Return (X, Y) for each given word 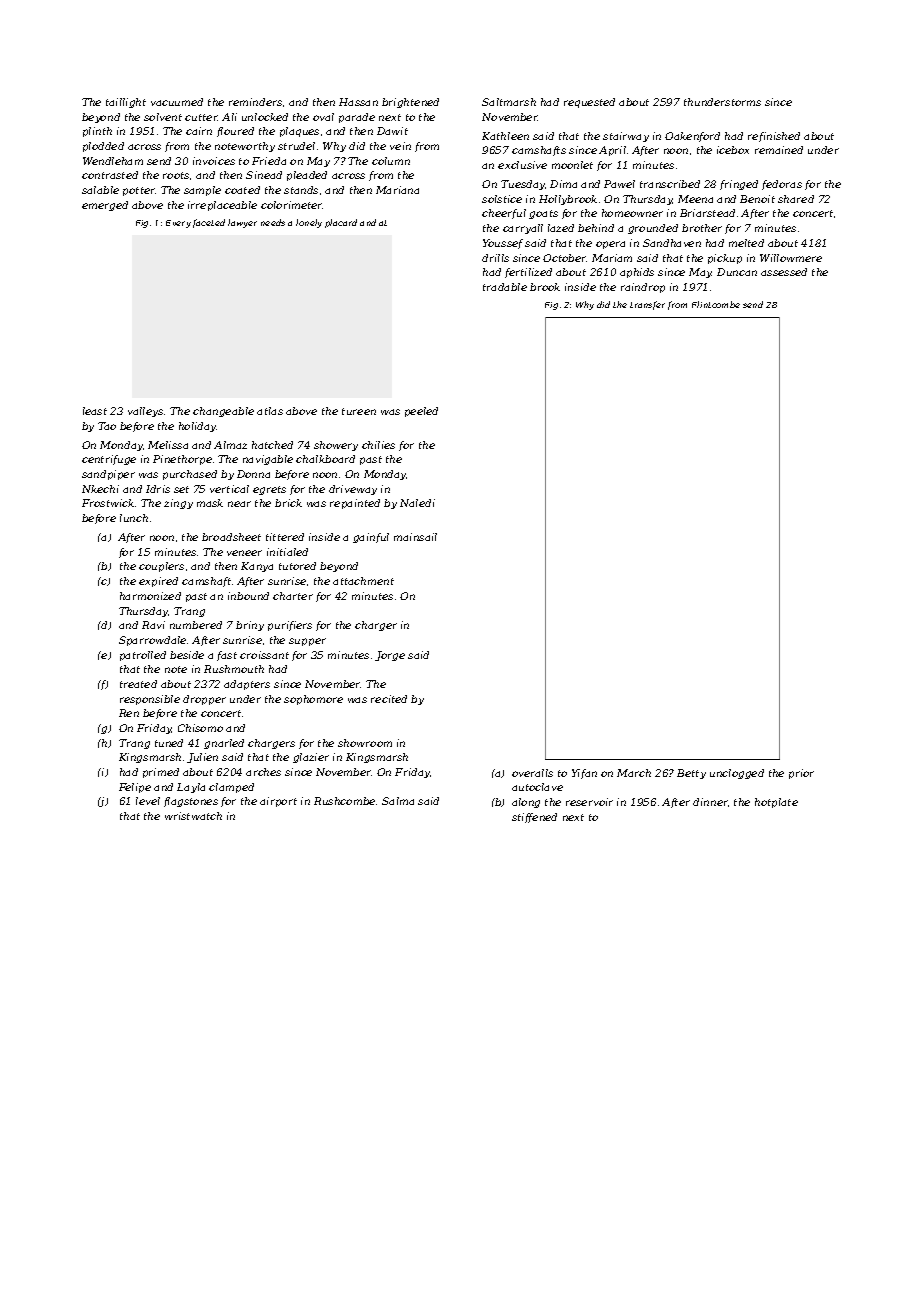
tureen (359, 411)
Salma (398, 801)
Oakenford (692, 137)
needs (273, 222)
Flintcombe (716, 304)
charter (293, 596)
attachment (363, 581)
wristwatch (193, 816)
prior (801, 774)
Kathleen (505, 136)
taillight (126, 103)
